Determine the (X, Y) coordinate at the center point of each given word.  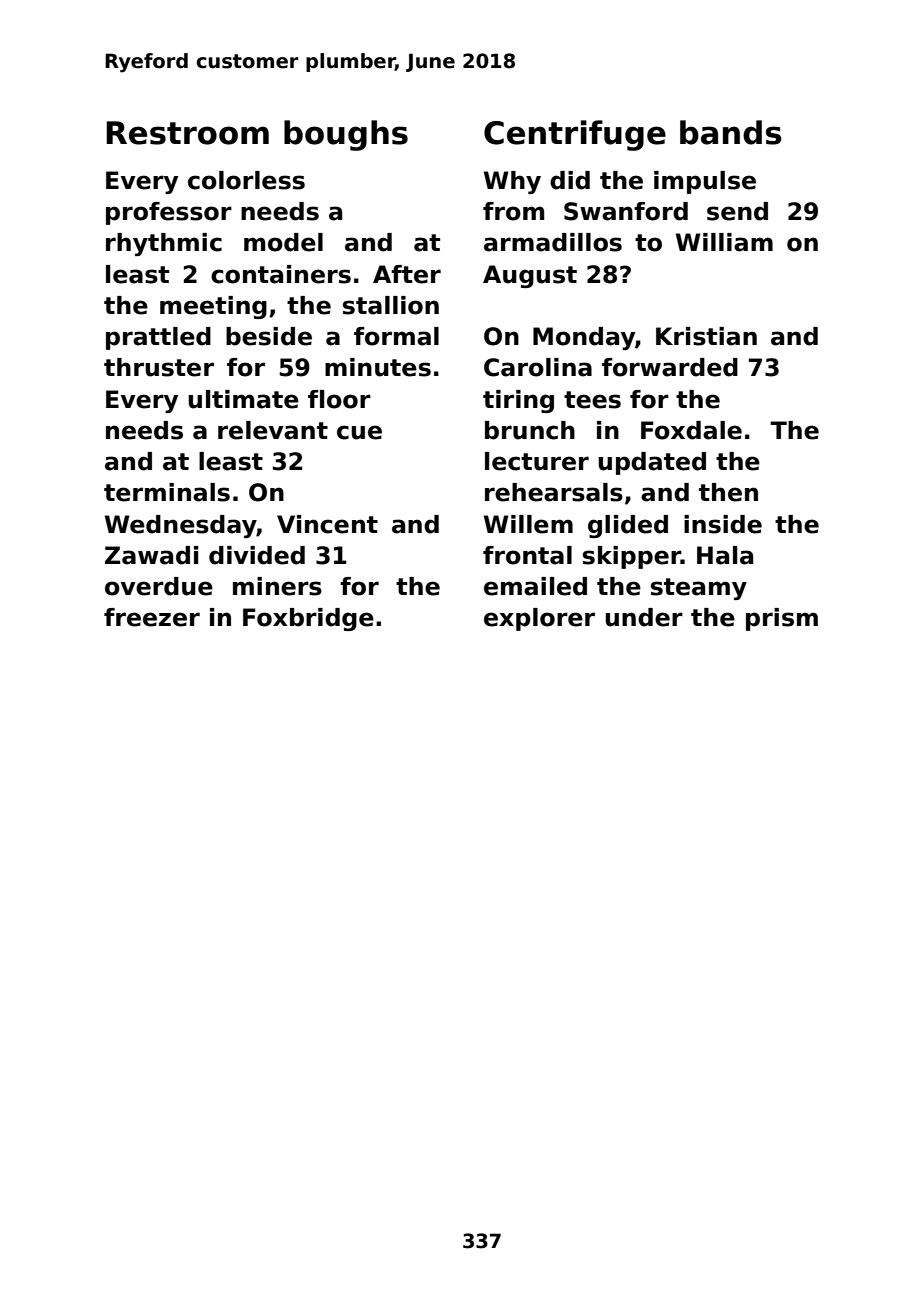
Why (512, 182)
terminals (167, 492)
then (728, 492)
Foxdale (691, 430)
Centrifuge (575, 135)
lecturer (537, 461)
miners (277, 586)
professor (169, 213)
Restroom (187, 133)
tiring (518, 401)
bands (731, 132)
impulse (705, 182)
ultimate (243, 399)
